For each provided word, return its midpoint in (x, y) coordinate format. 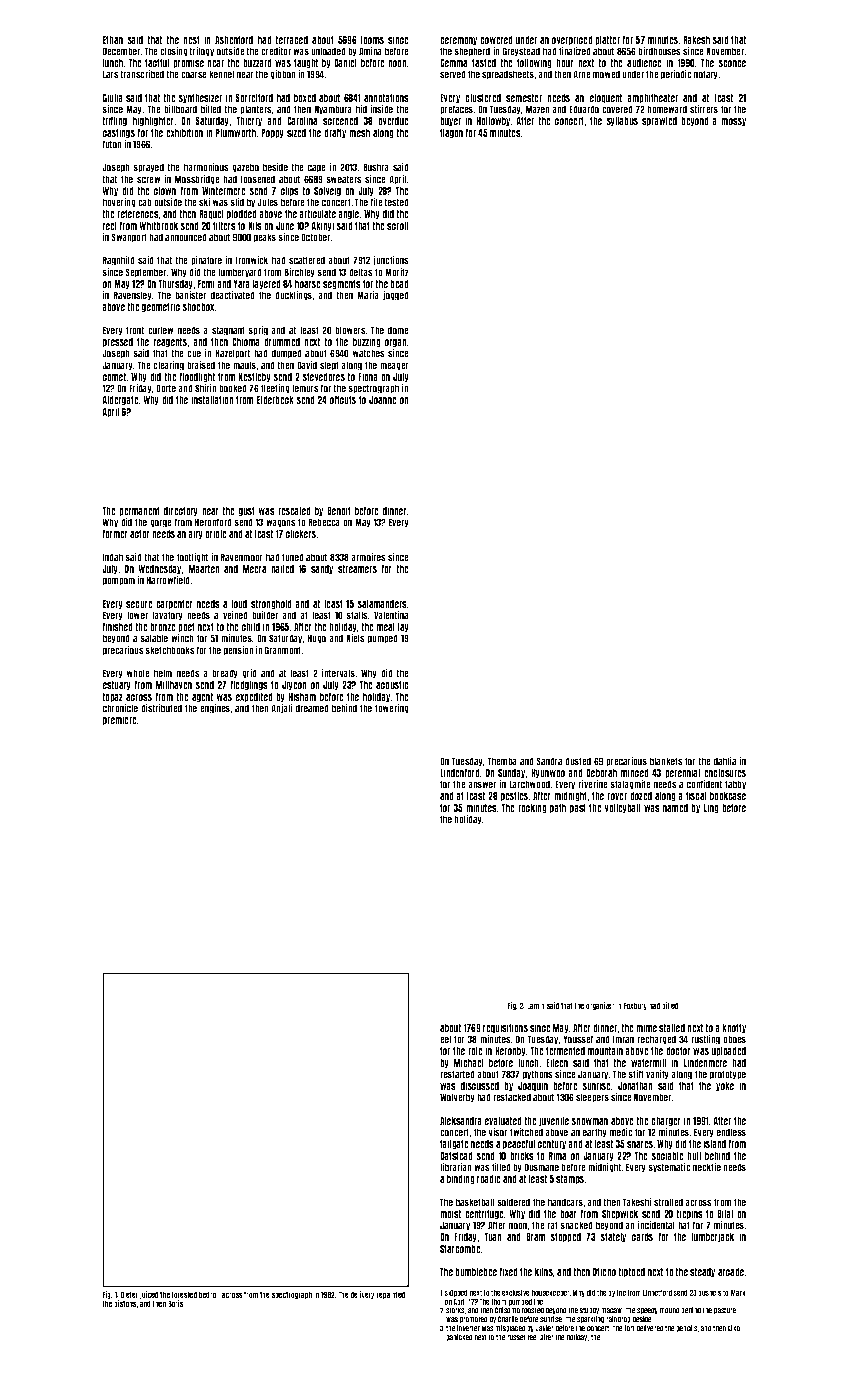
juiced (149, 1295)
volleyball (622, 808)
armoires (368, 557)
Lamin (536, 1005)
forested (184, 1294)
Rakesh (696, 40)
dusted (578, 761)
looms (372, 40)
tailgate (454, 1144)
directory (181, 511)
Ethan (113, 40)
